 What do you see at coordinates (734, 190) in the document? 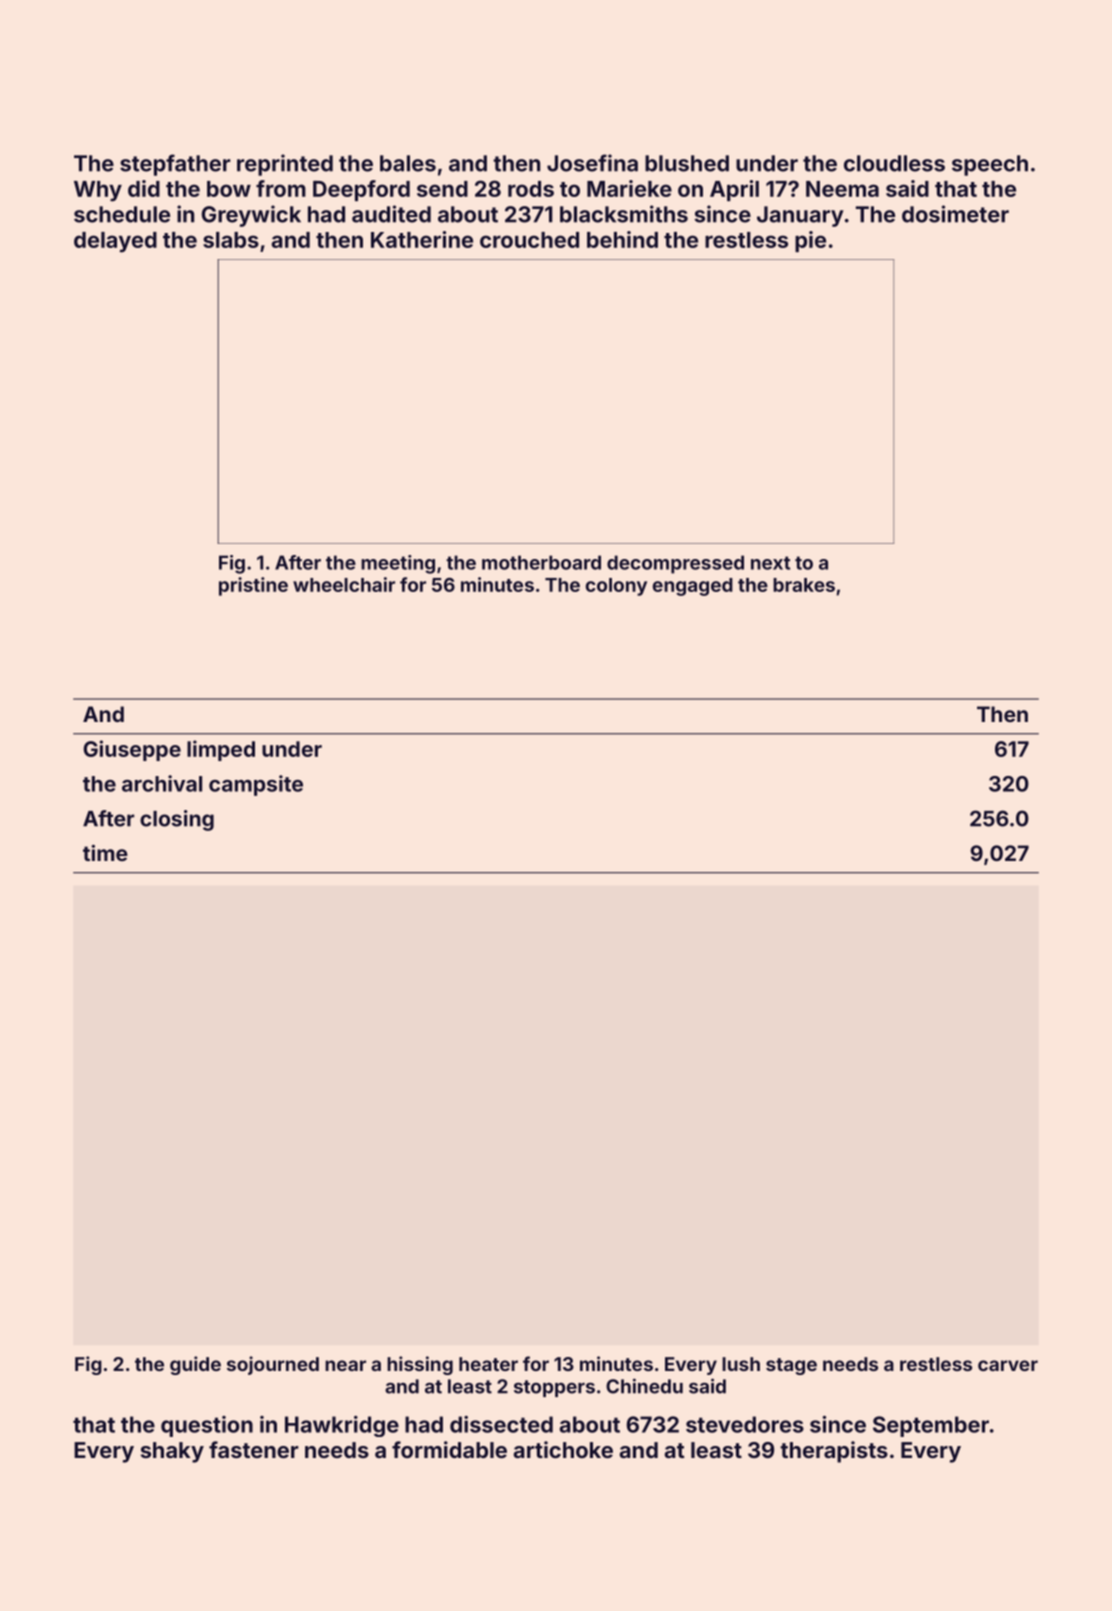
I see `April` at bounding box center [734, 190].
